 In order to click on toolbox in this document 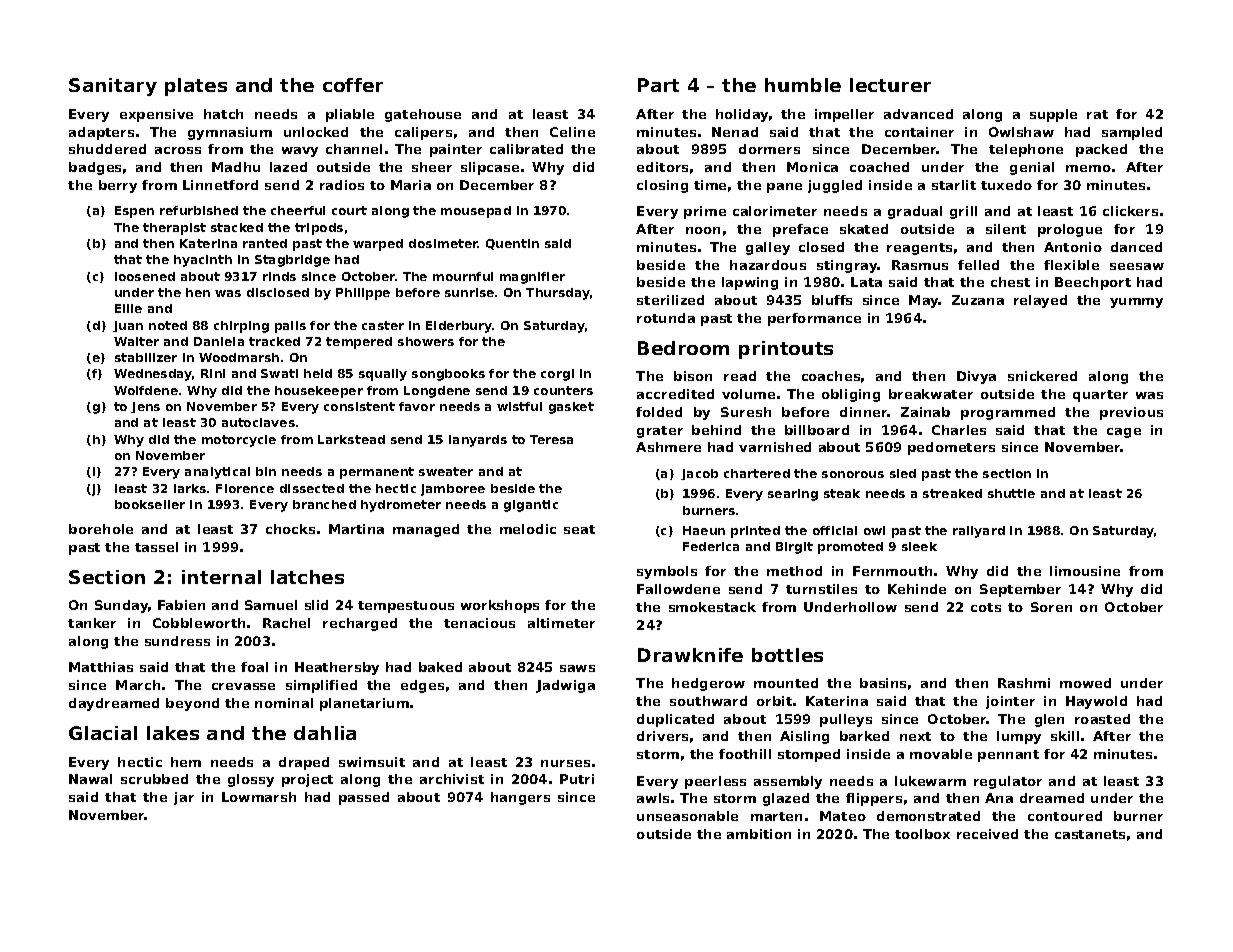, I will do `click(922, 834)`.
